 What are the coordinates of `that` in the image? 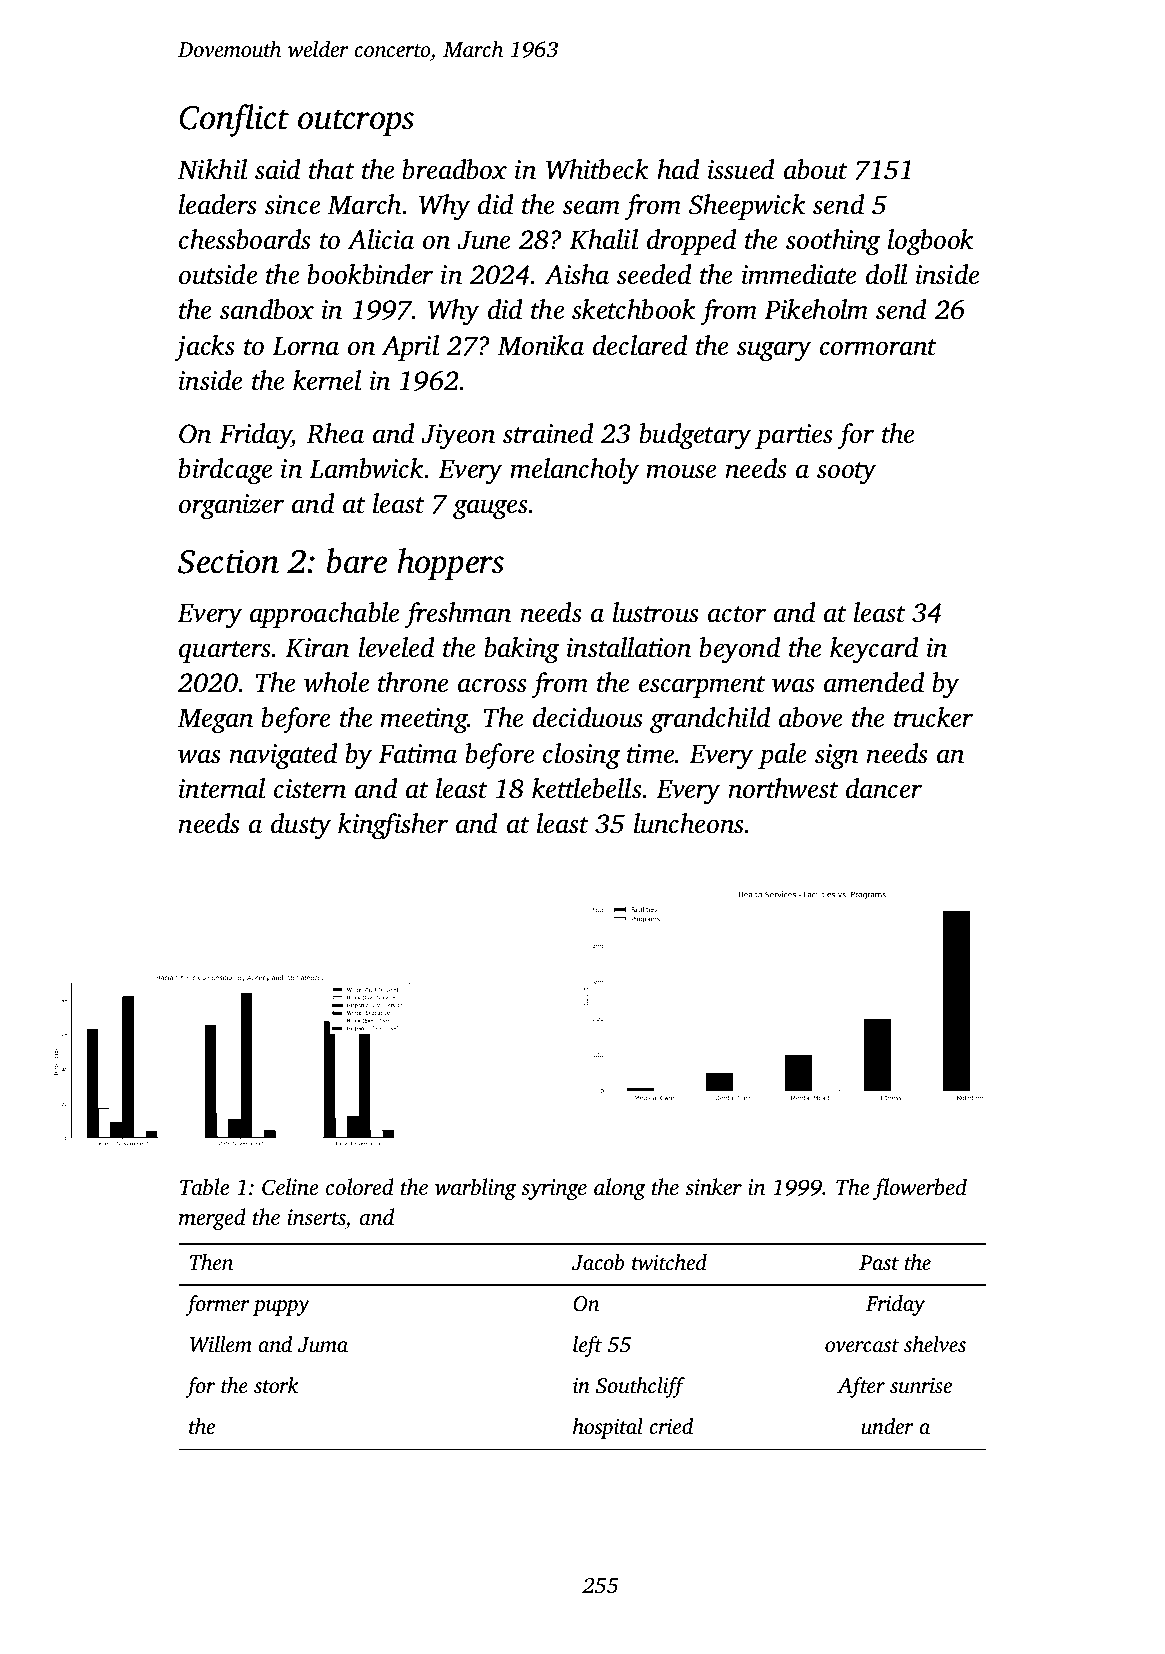 It's located at (332, 169).
